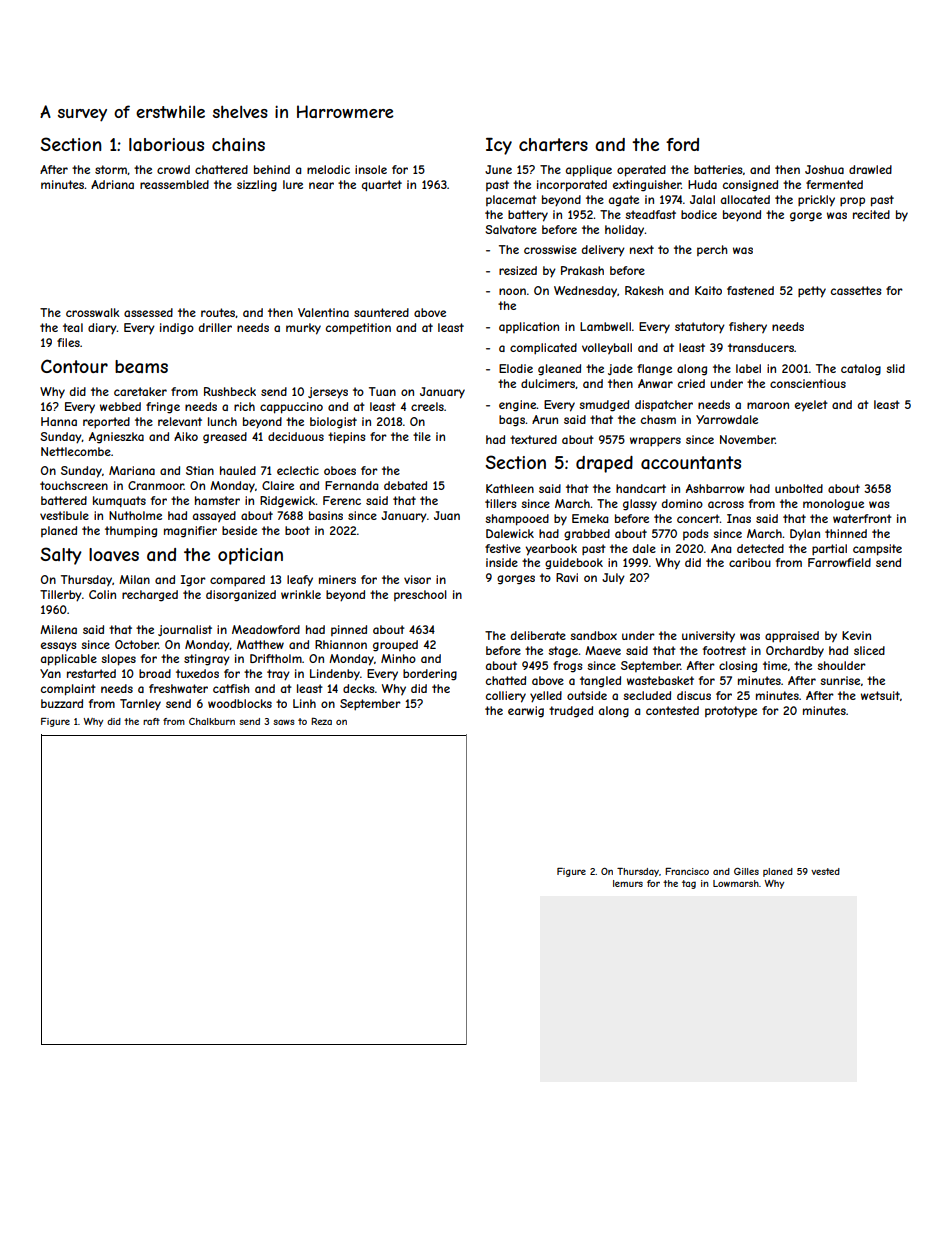  I want to click on cassettes, so click(856, 290).
